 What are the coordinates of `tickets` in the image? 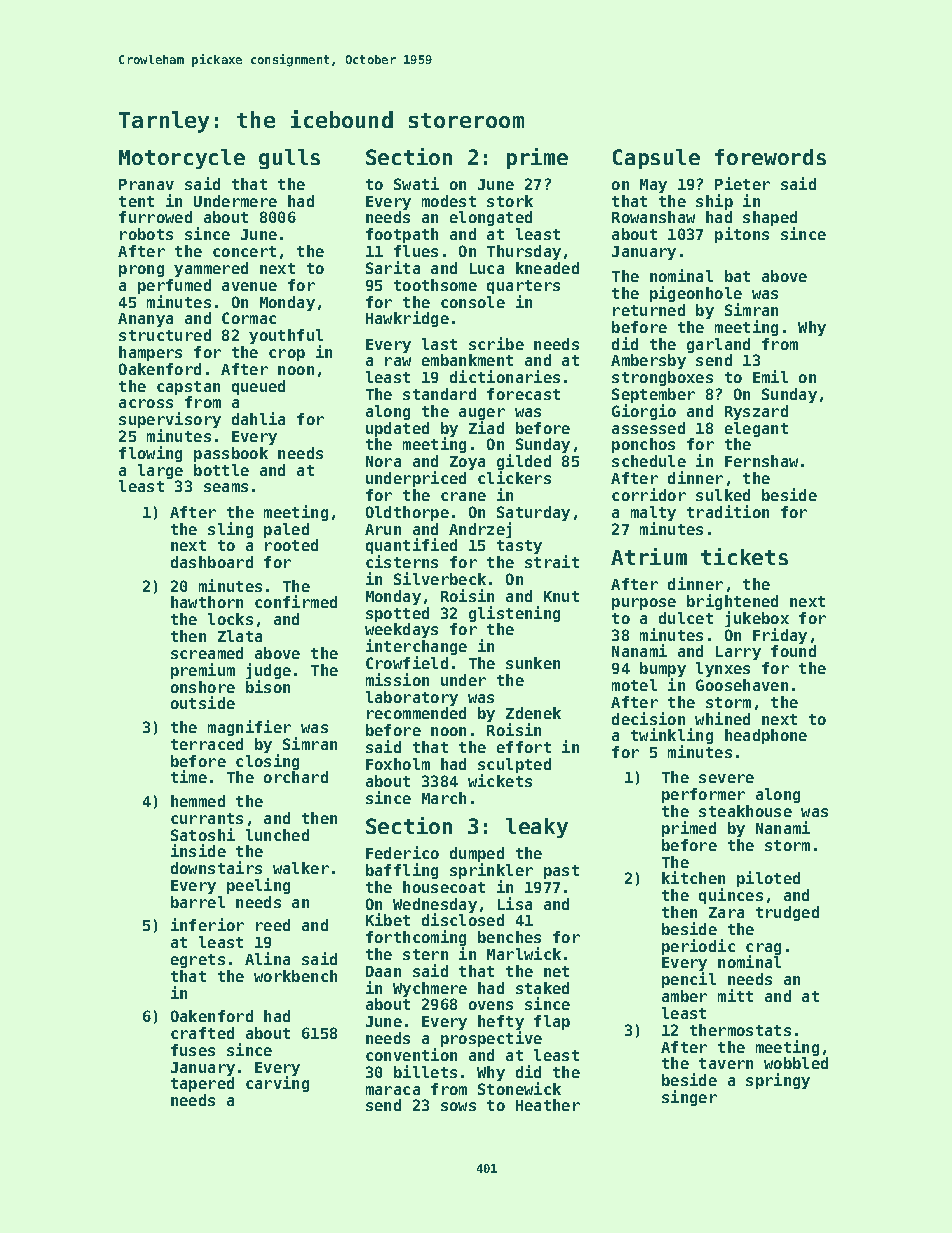 It's located at (744, 556).
